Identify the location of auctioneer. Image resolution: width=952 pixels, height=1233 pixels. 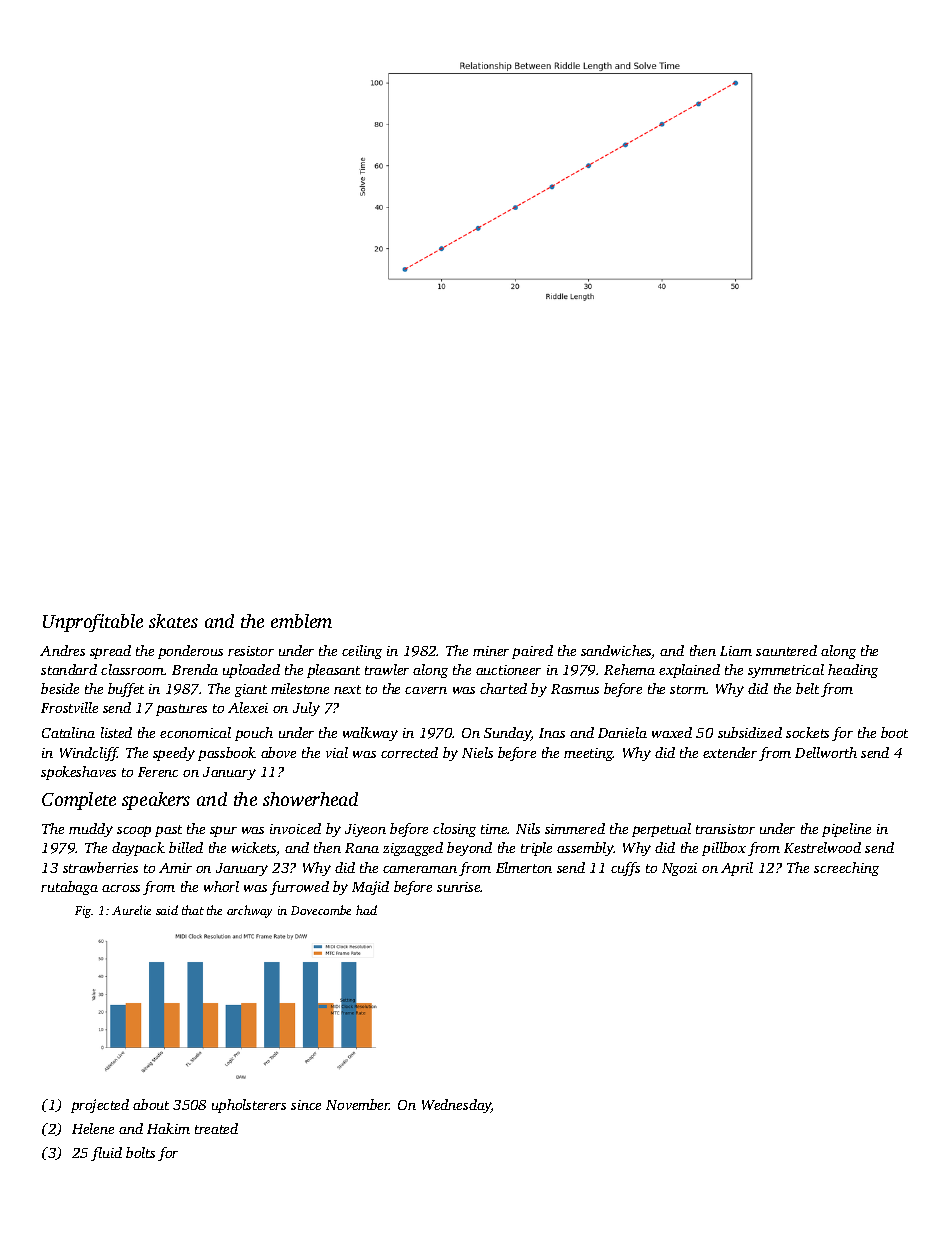
(508, 670).
